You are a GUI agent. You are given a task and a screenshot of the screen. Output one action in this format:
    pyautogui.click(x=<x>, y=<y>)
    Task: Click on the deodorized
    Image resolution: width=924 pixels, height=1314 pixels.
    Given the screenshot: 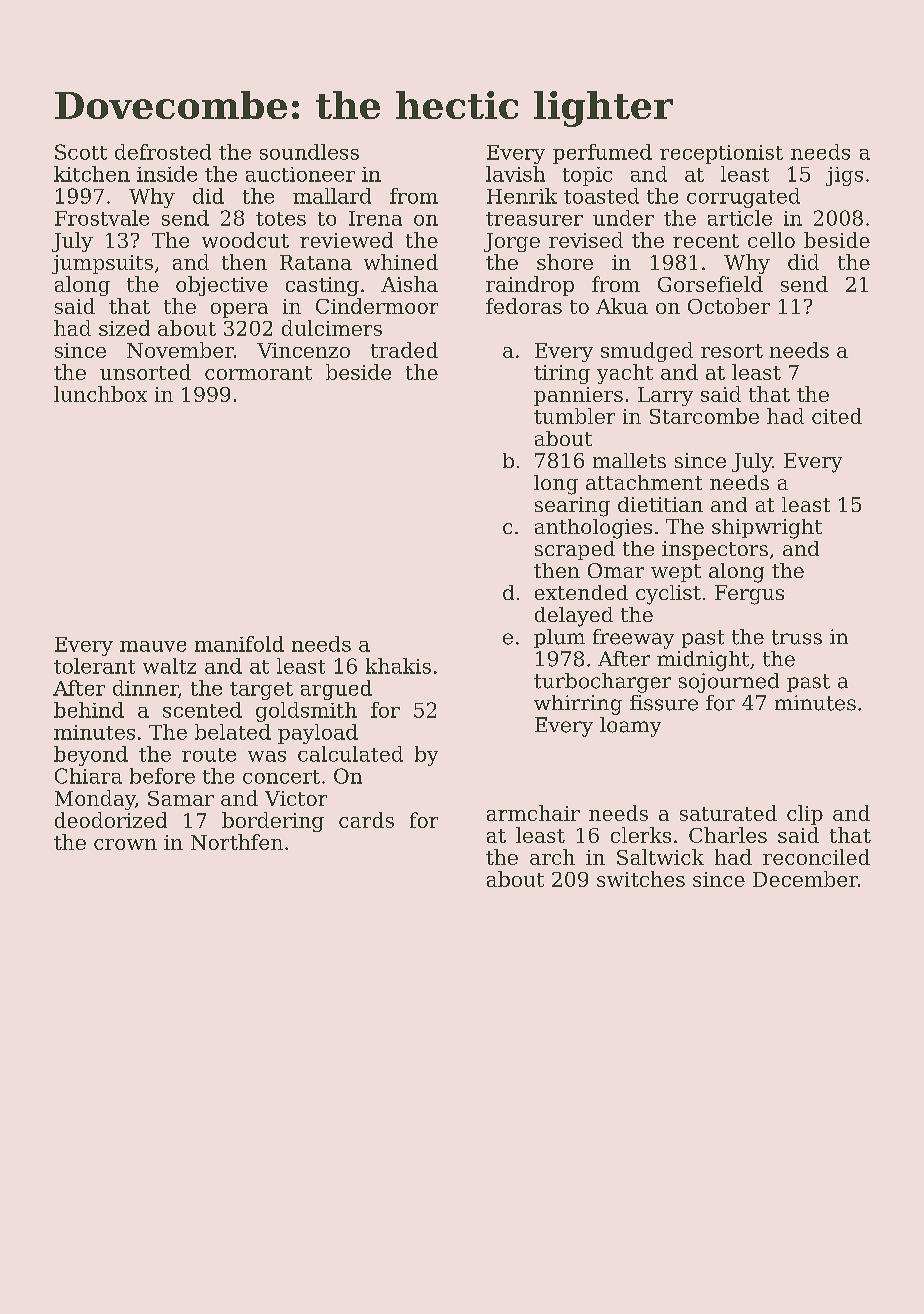 What is the action you would take?
    pyautogui.click(x=111, y=820)
